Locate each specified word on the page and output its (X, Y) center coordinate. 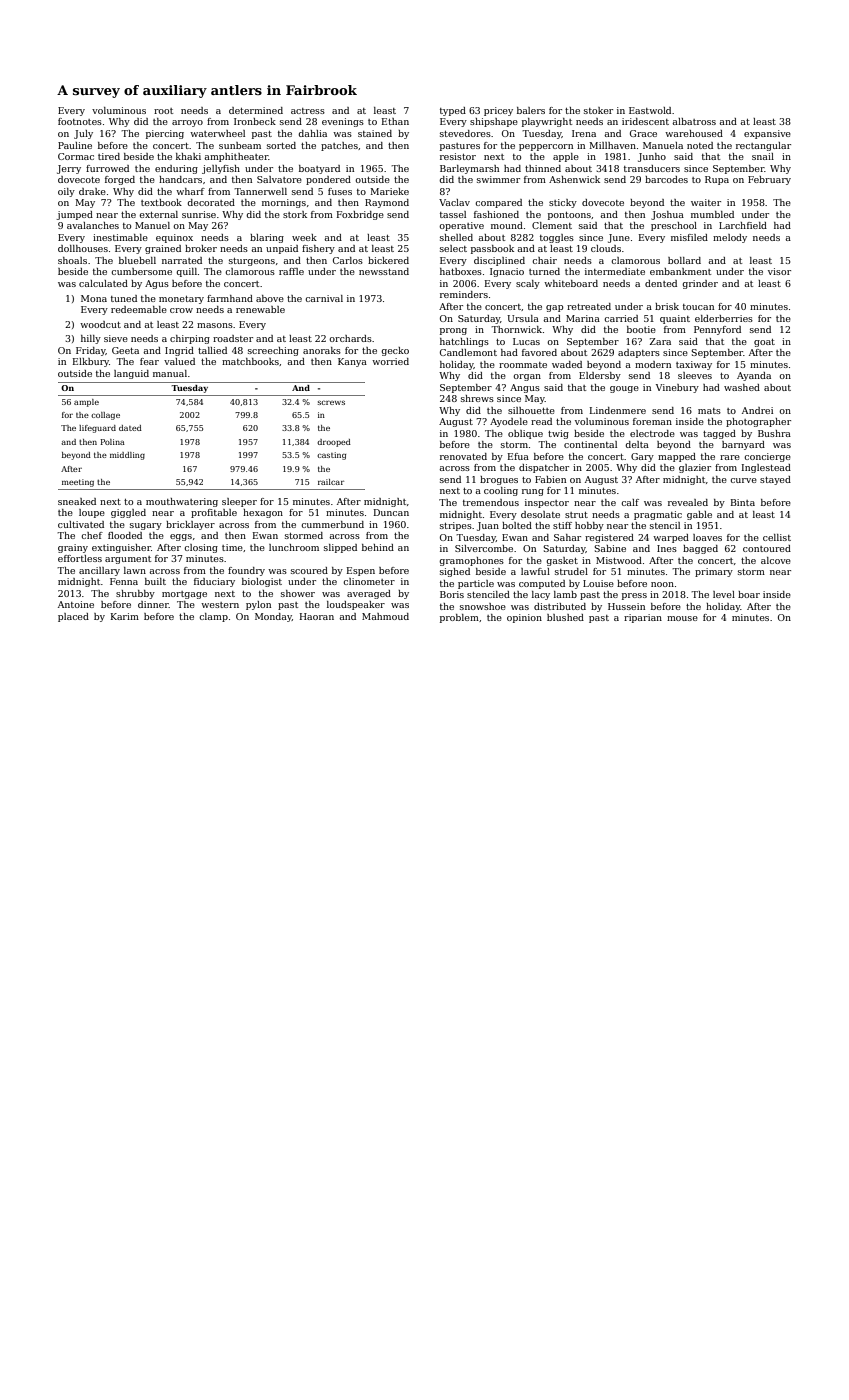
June (619, 238)
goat (764, 343)
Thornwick (516, 329)
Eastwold (650, 110)
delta (637, 444)
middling (127, 456)
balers (531, 110)
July (83, 134)
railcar (331, 482)
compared (498, 203)
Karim (125, 616)
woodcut (100, 324)
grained (163, 249)
